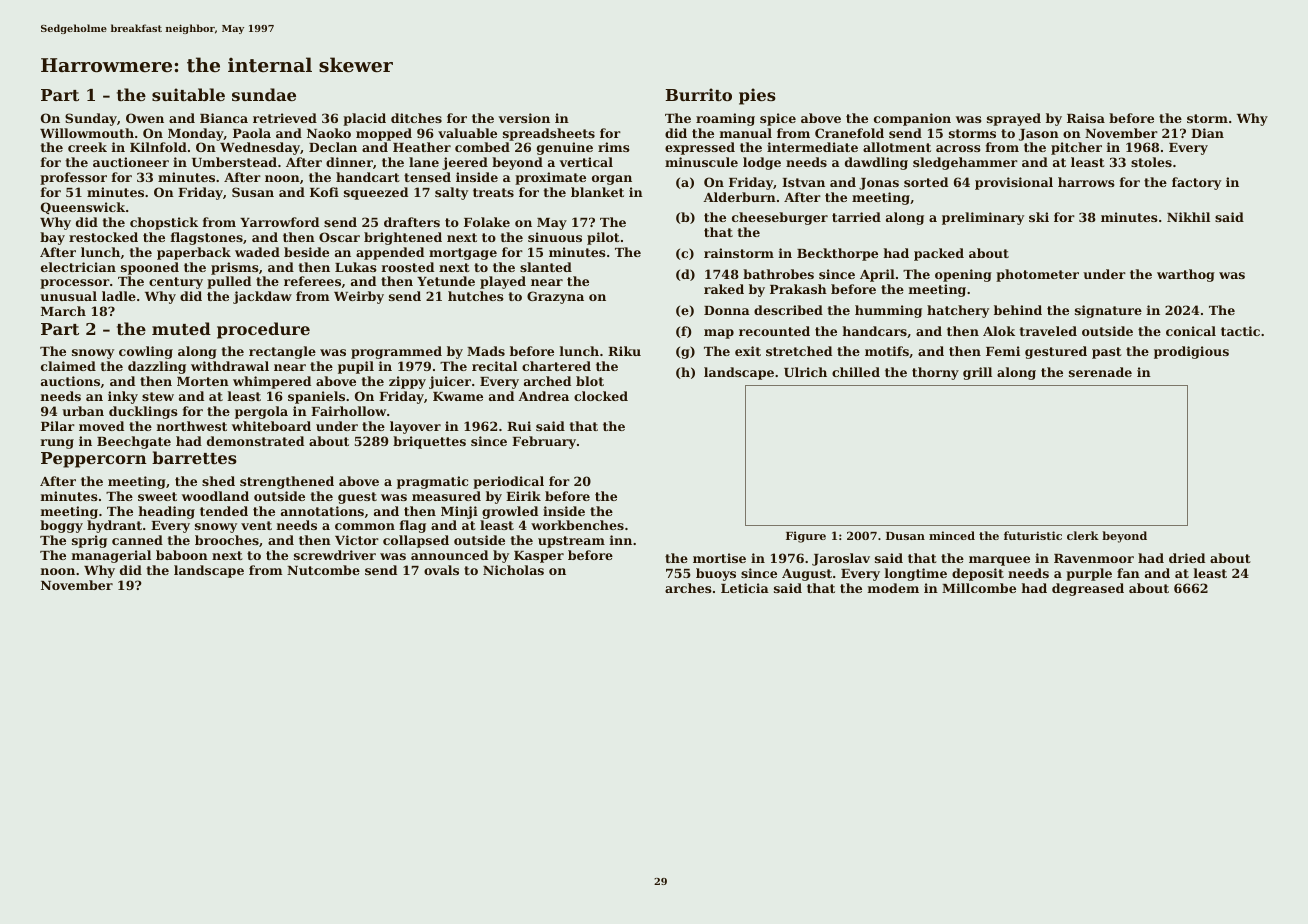 This image has height=924, width=1308. Describe the element at coordinates (1037, 275) in the image. I see `photometer` at that location.
